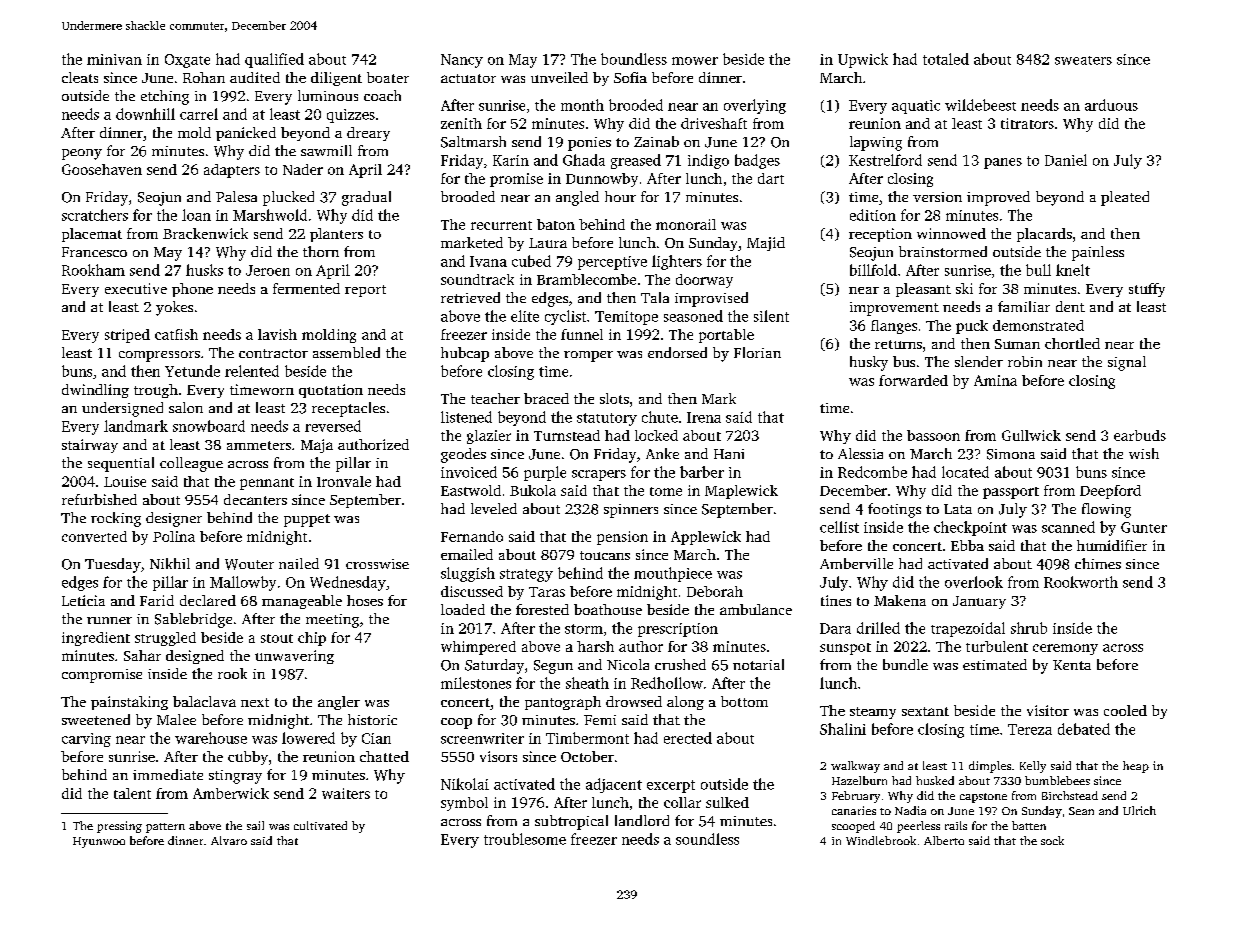 The image size is (1233, 952). I want to click on mower, so click(695, 61).
